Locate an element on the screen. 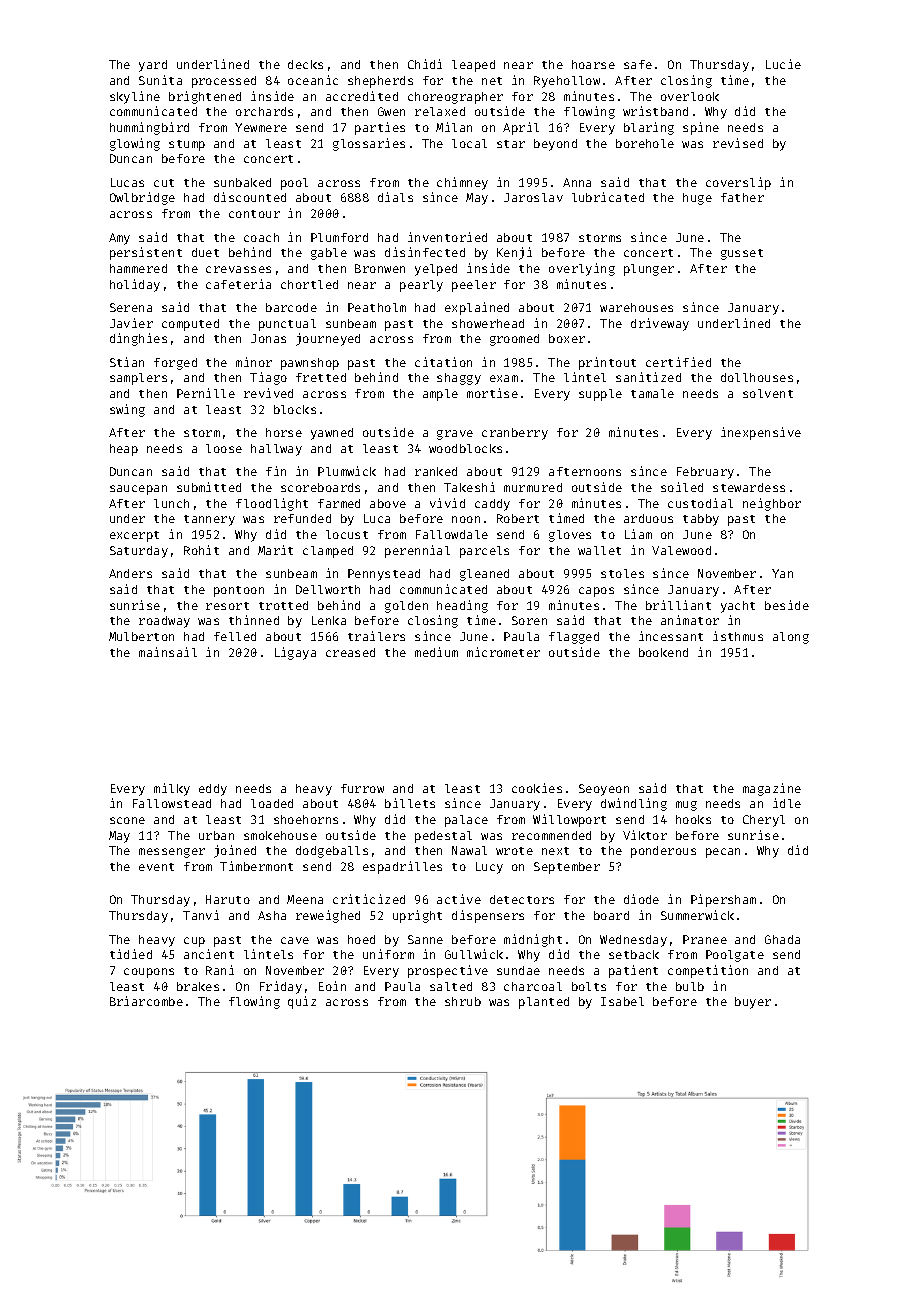 The width and height of the screenshot is (924, 1308). yard is located at coordinates (153, 66).
